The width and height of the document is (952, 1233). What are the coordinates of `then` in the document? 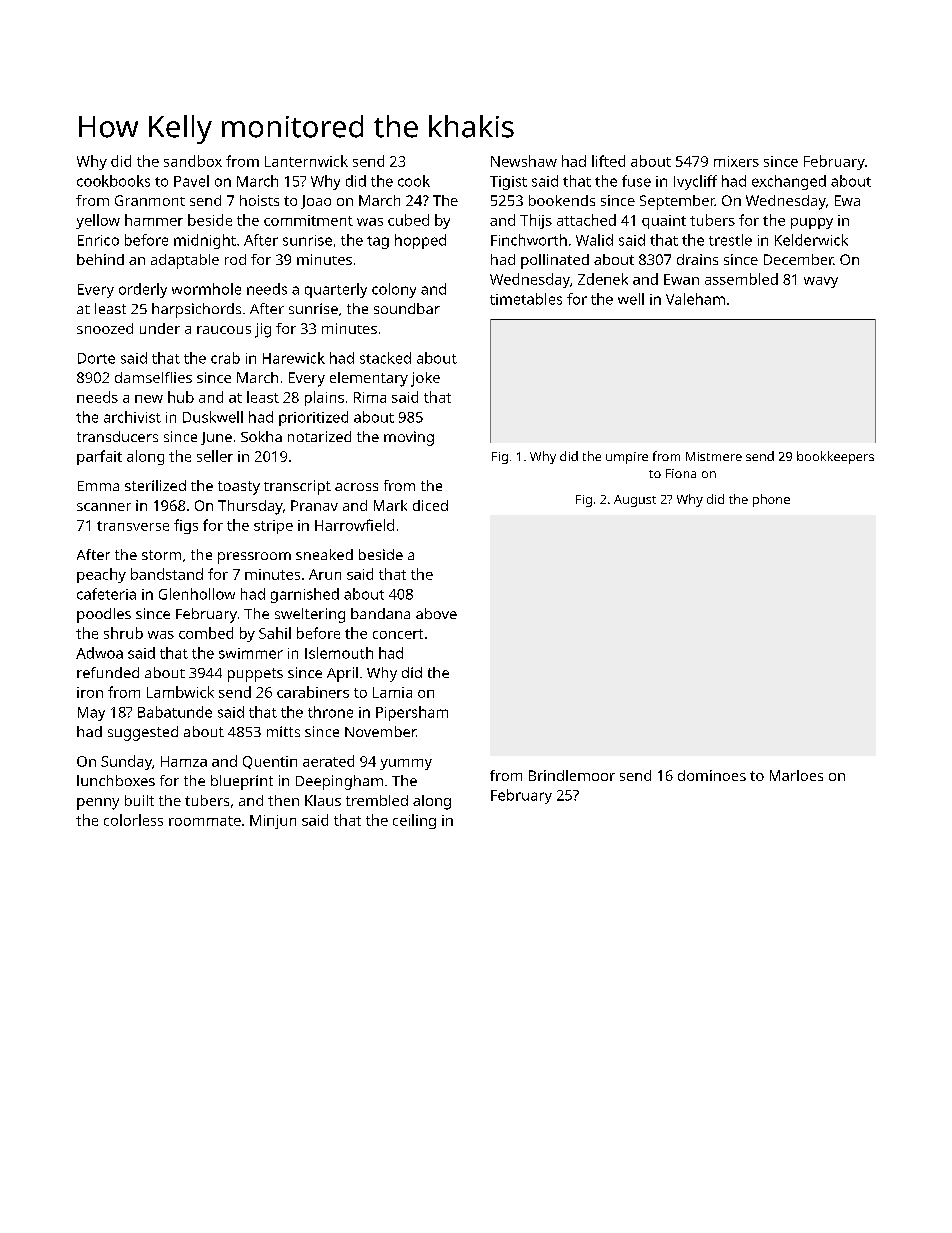 It's located at (283, 800).
